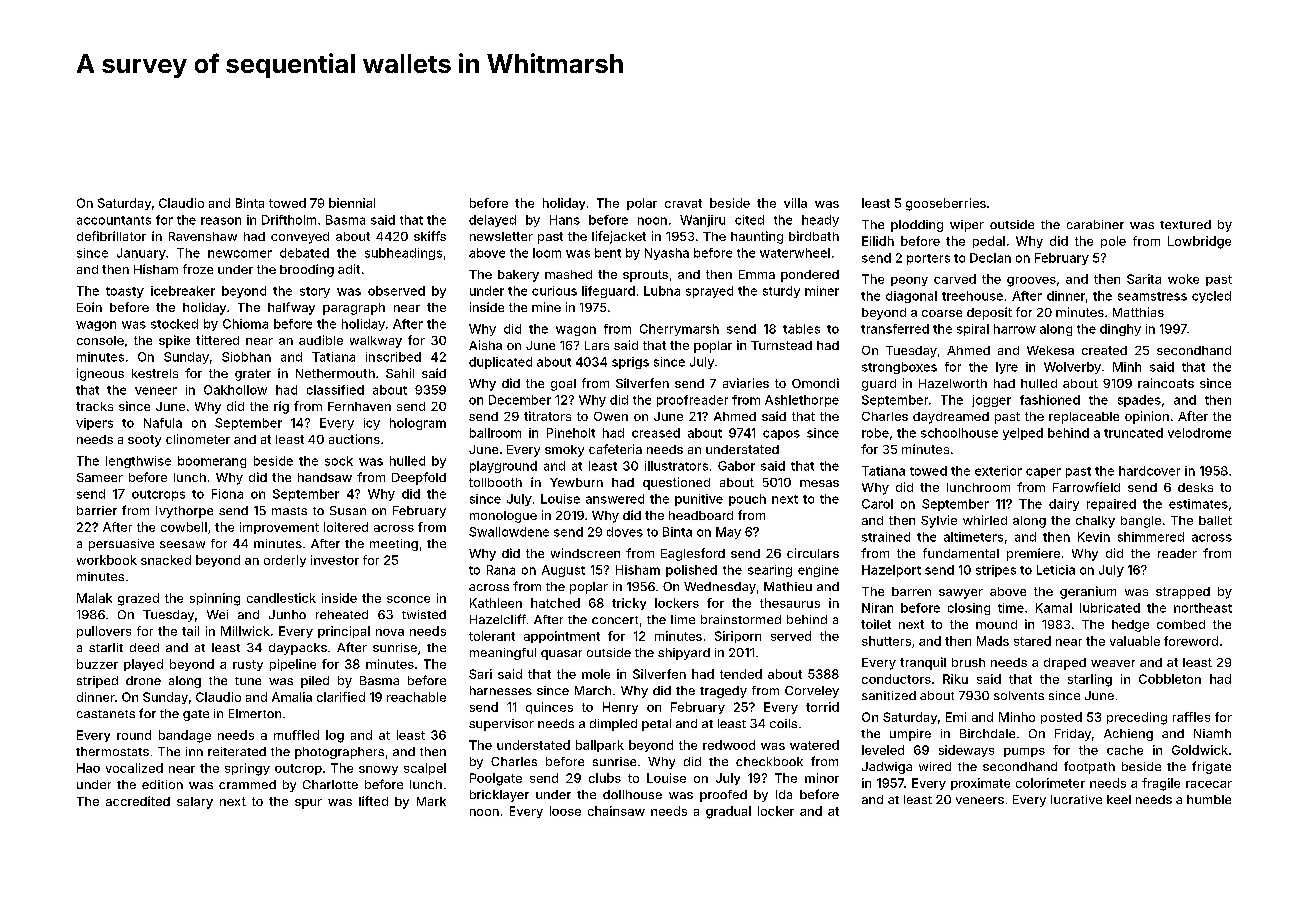  I want to click on preceding, so click(1137, 718).
